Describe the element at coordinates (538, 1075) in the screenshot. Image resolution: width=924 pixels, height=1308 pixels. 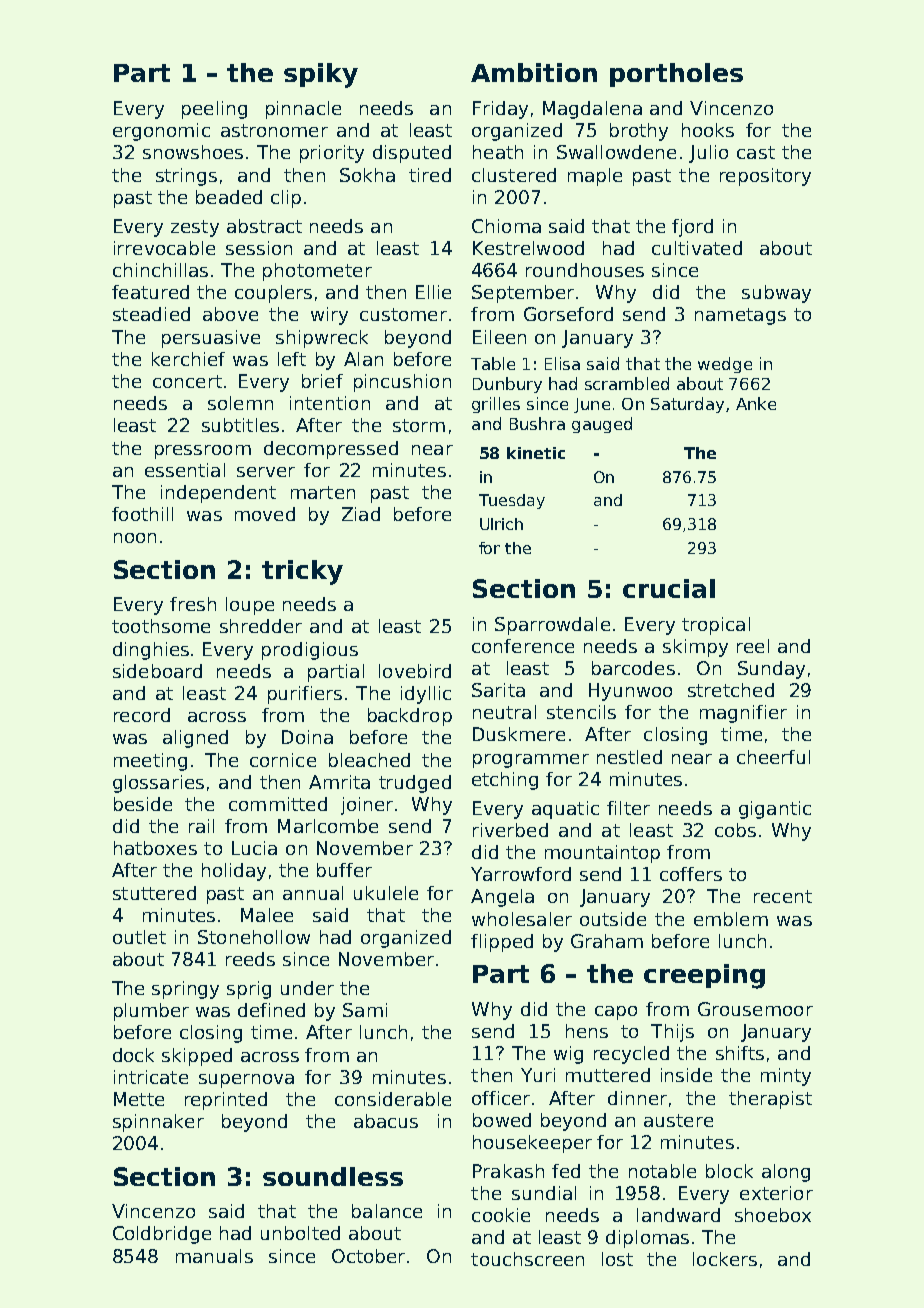
I see `Yuri` at that location.
